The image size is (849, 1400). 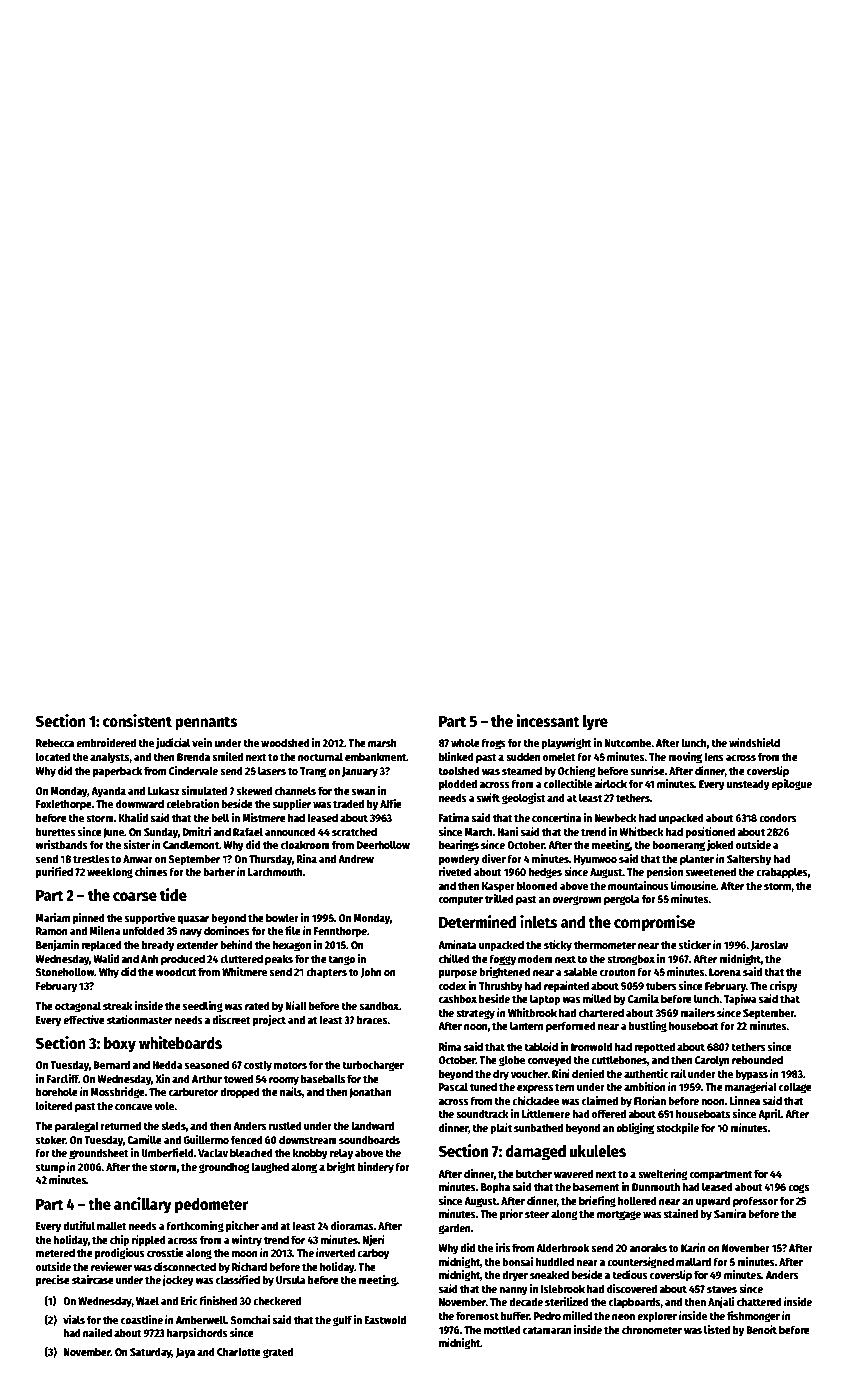 What do you see at coordinates (456, 756) in the screenshot?
I see `blinked` at bounding box center [456, 756].
